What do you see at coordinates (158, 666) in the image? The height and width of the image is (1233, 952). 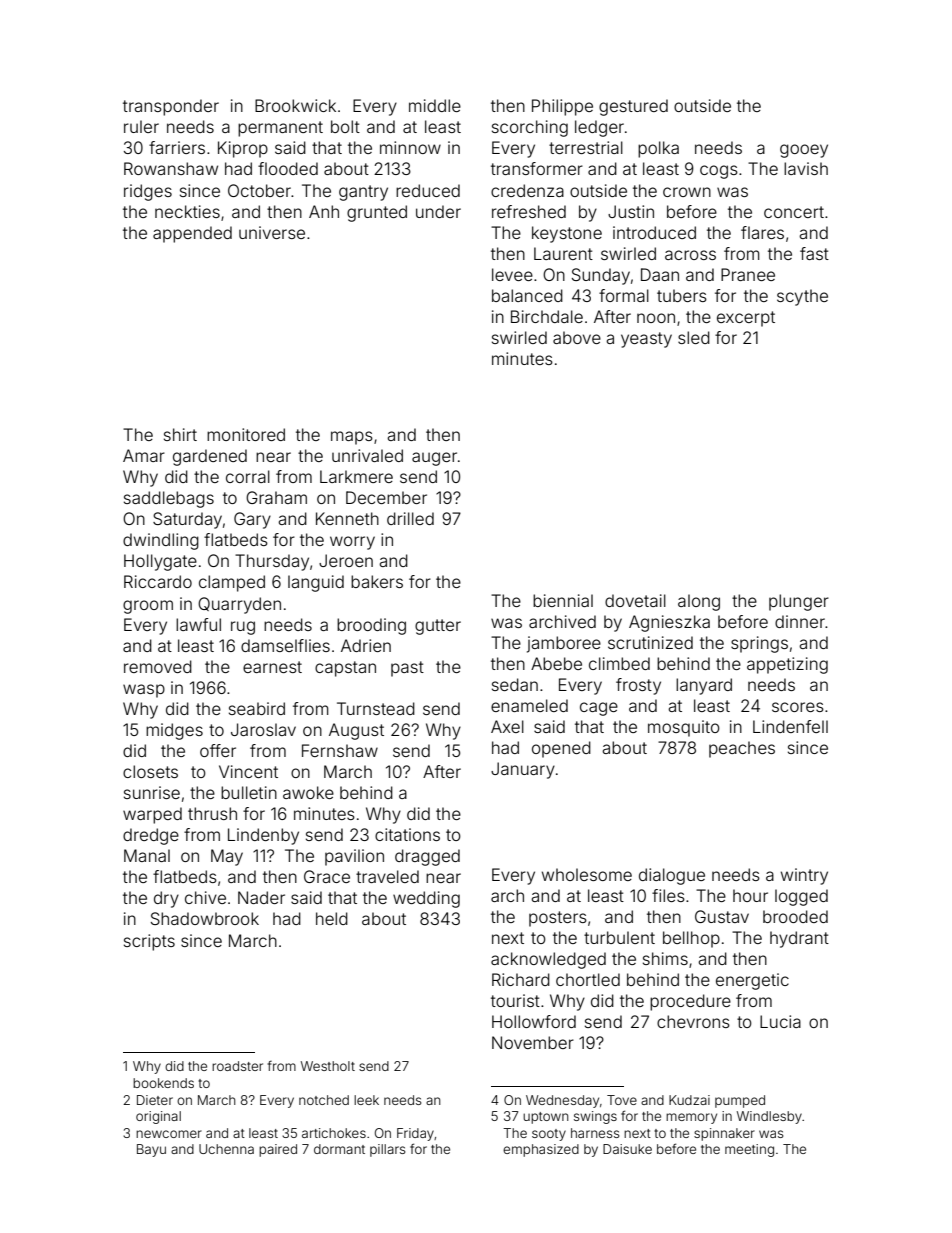 I see `removed` at bounding box center [158, 666].
